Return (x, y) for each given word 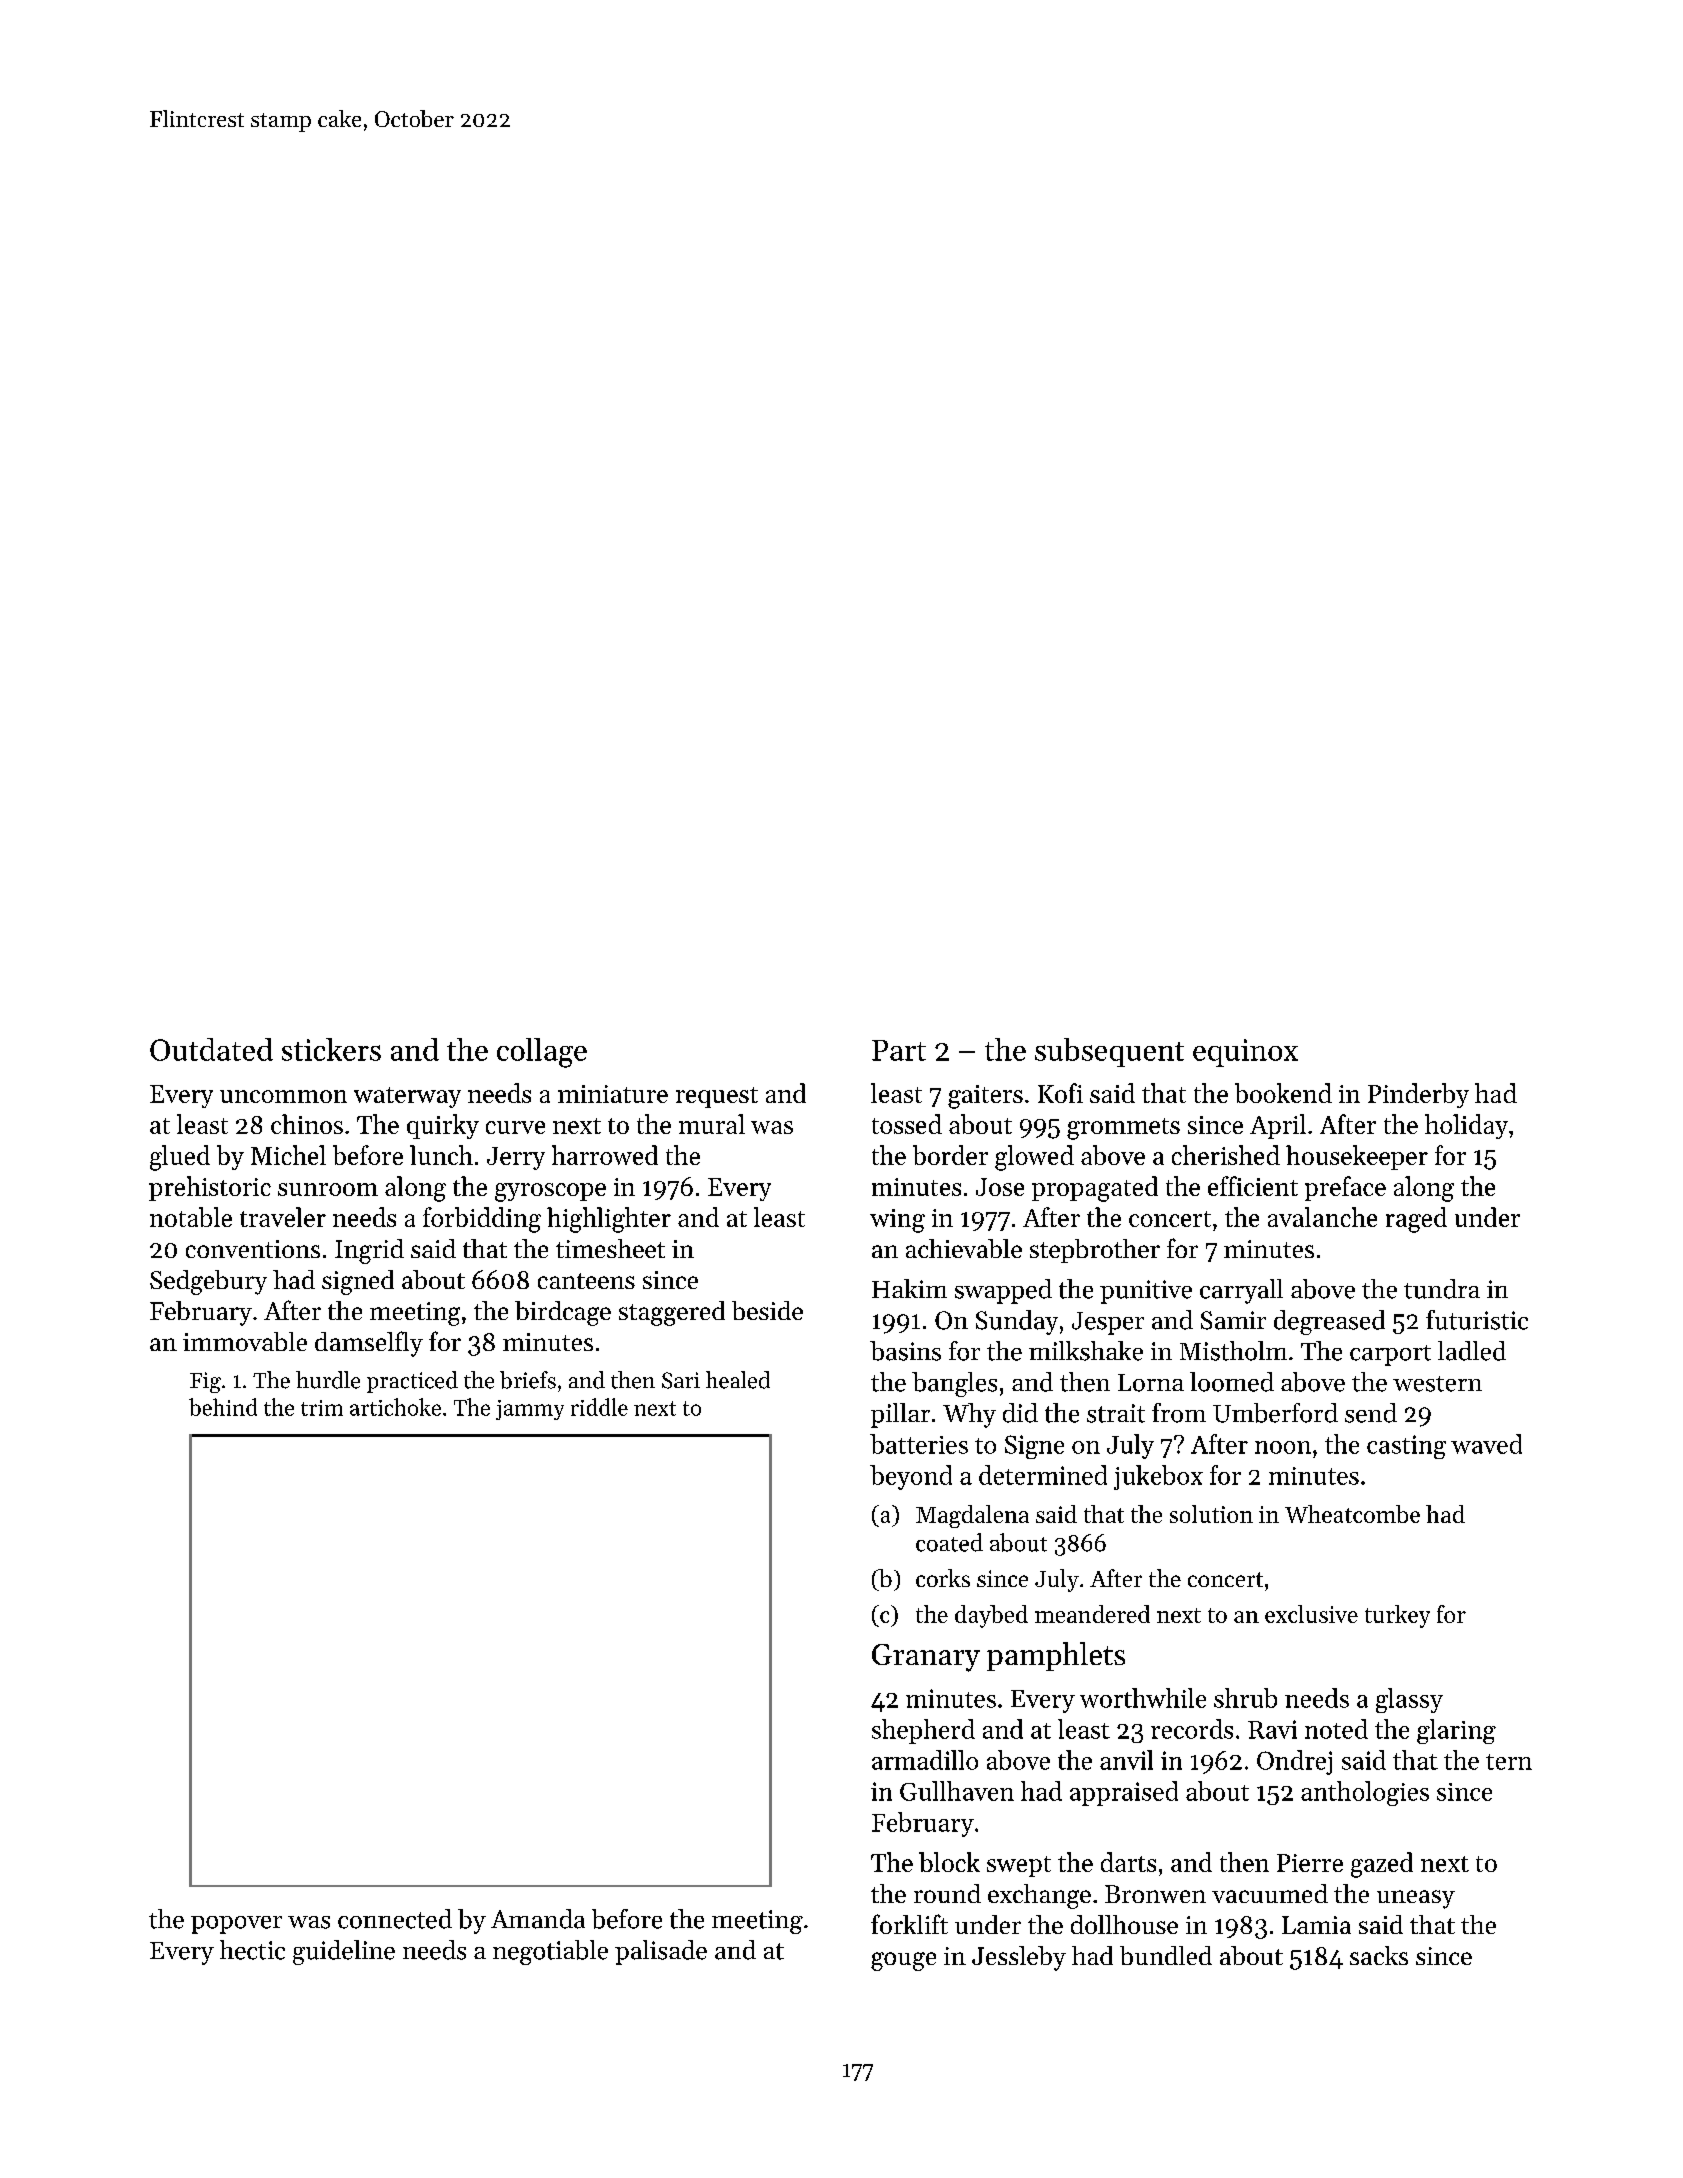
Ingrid (369, 1251)
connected (395, 1919)
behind (223, 1407)
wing (897, 1221)
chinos (307, 1124)
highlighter (609, 1220)
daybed (991, 1616)
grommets (1123, 1129)
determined (1043, 1475)
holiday (1466, 1126)
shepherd (923, 1731)
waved (1486, 1444)
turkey (1397, 1616)
